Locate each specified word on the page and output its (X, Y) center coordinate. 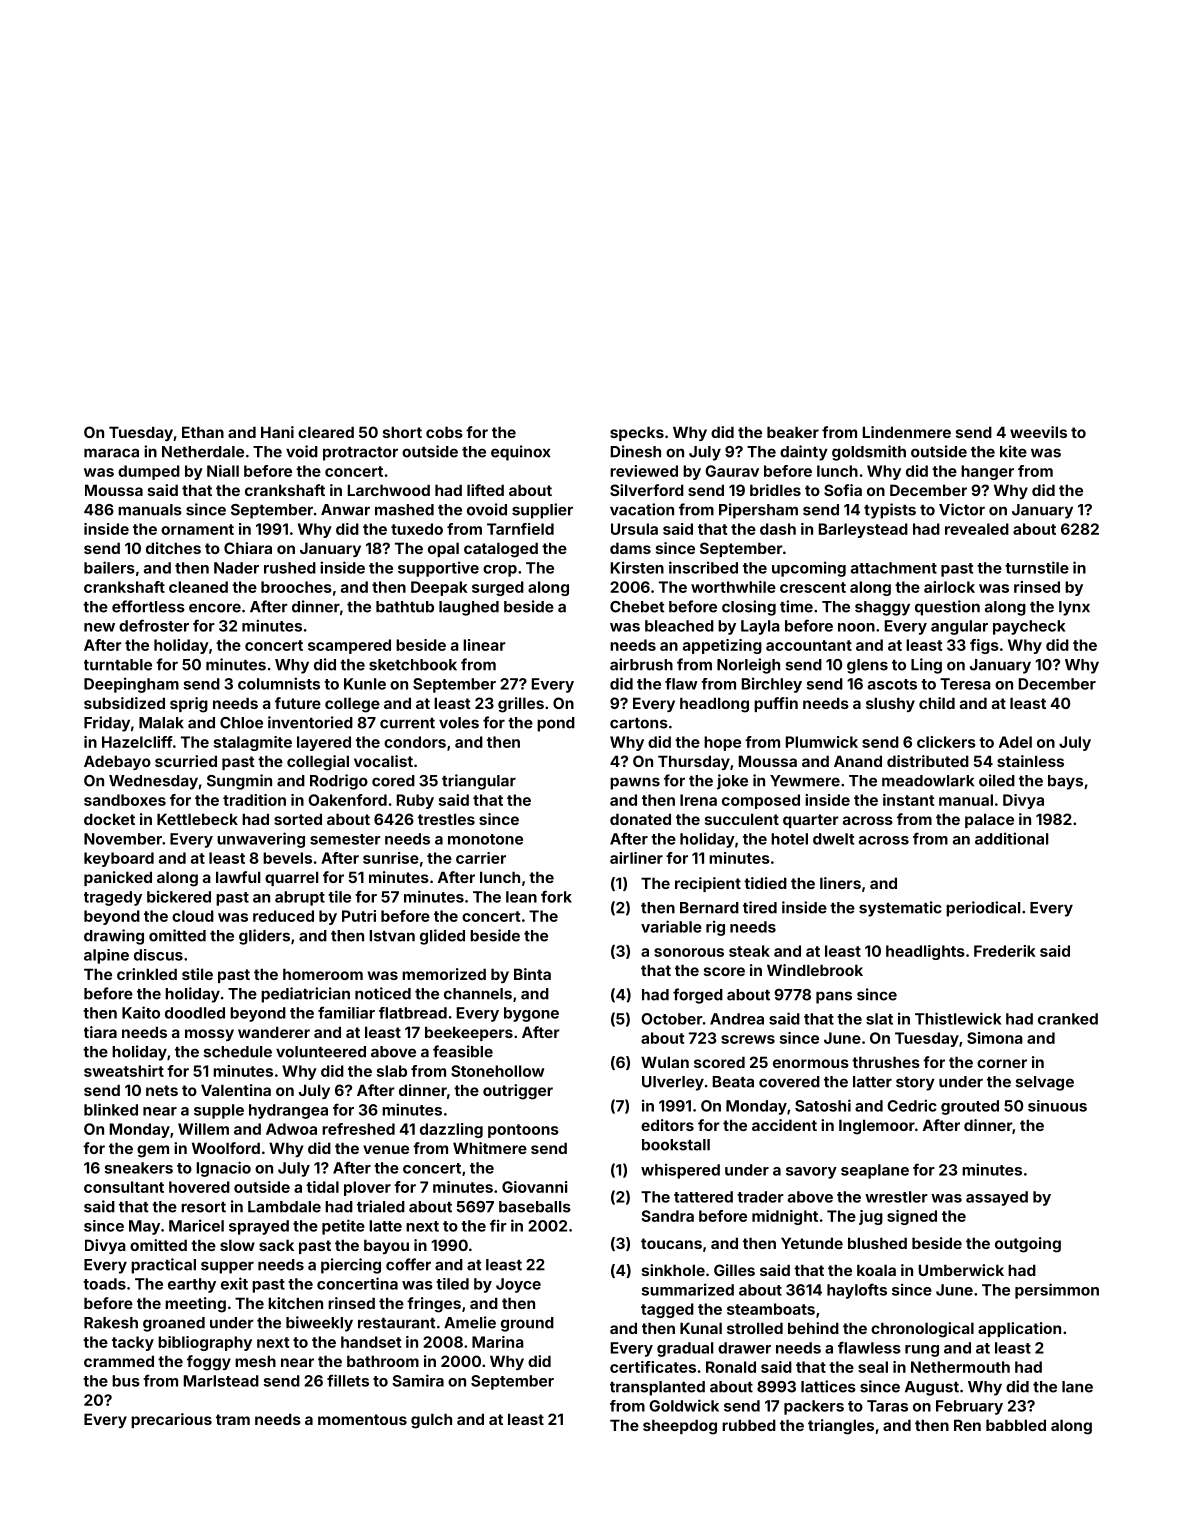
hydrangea (288, 1111)
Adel (1015, 742)
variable (671, 926)
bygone (531, 1014)
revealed (977, 529)
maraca (111, 453)
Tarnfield (520, 529)
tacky (133, 1343)
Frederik (1005, 951)
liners (840, 883)
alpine (106, 956)
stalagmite (253, 743)
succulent (742, 819)
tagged (667, 1310)
